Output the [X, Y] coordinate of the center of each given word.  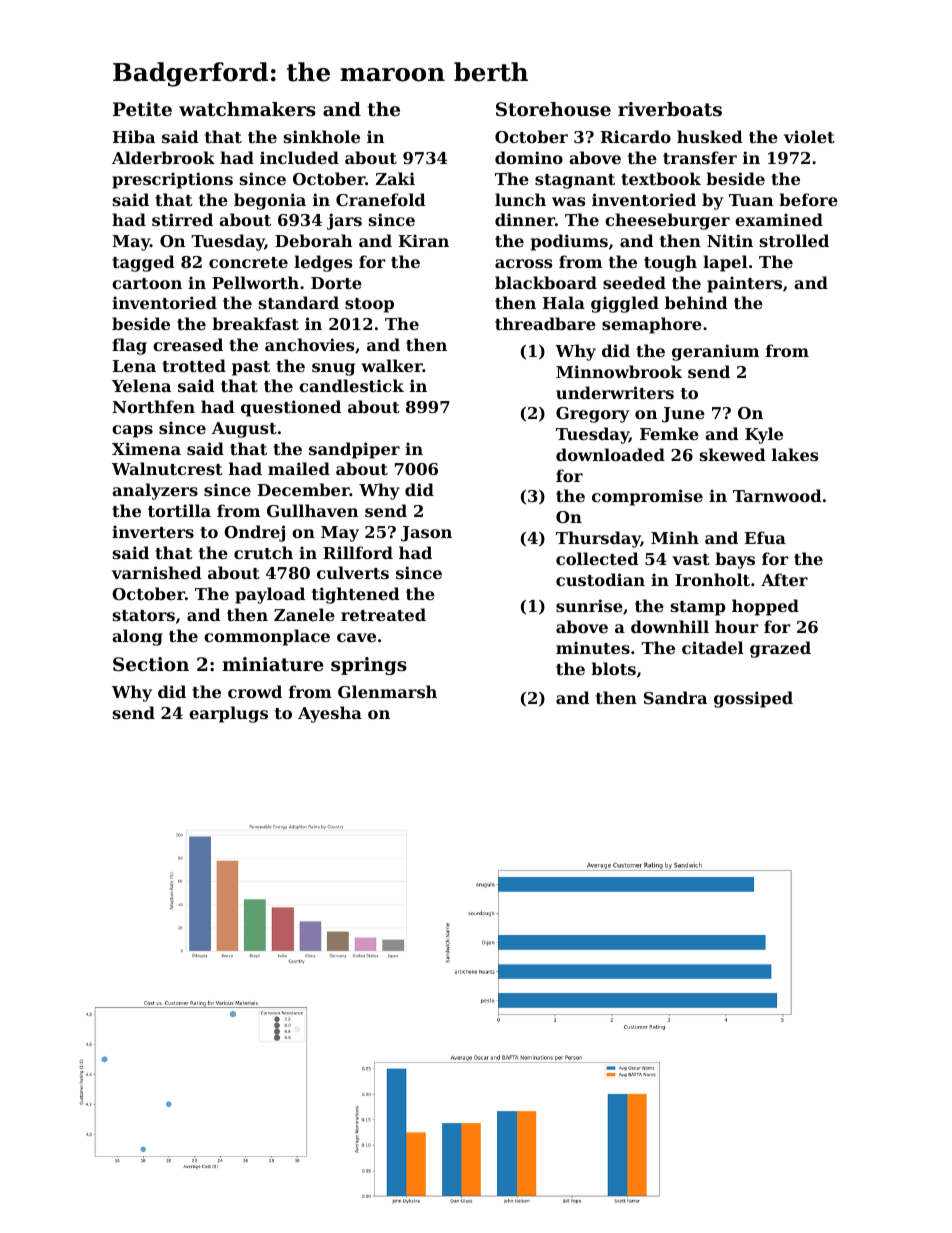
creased [188, 344]
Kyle [764, 435]
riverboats [670, 109]
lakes [795, 454]
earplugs [228, 714]
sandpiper [354, 450]
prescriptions [172, 180]
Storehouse [553, 109]
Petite [142, 109]
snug [333, 369]
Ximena [146, 448]
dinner [525, 219]
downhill [670, 626]
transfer [700, 157]
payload [270, 595]
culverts [353, 572]
